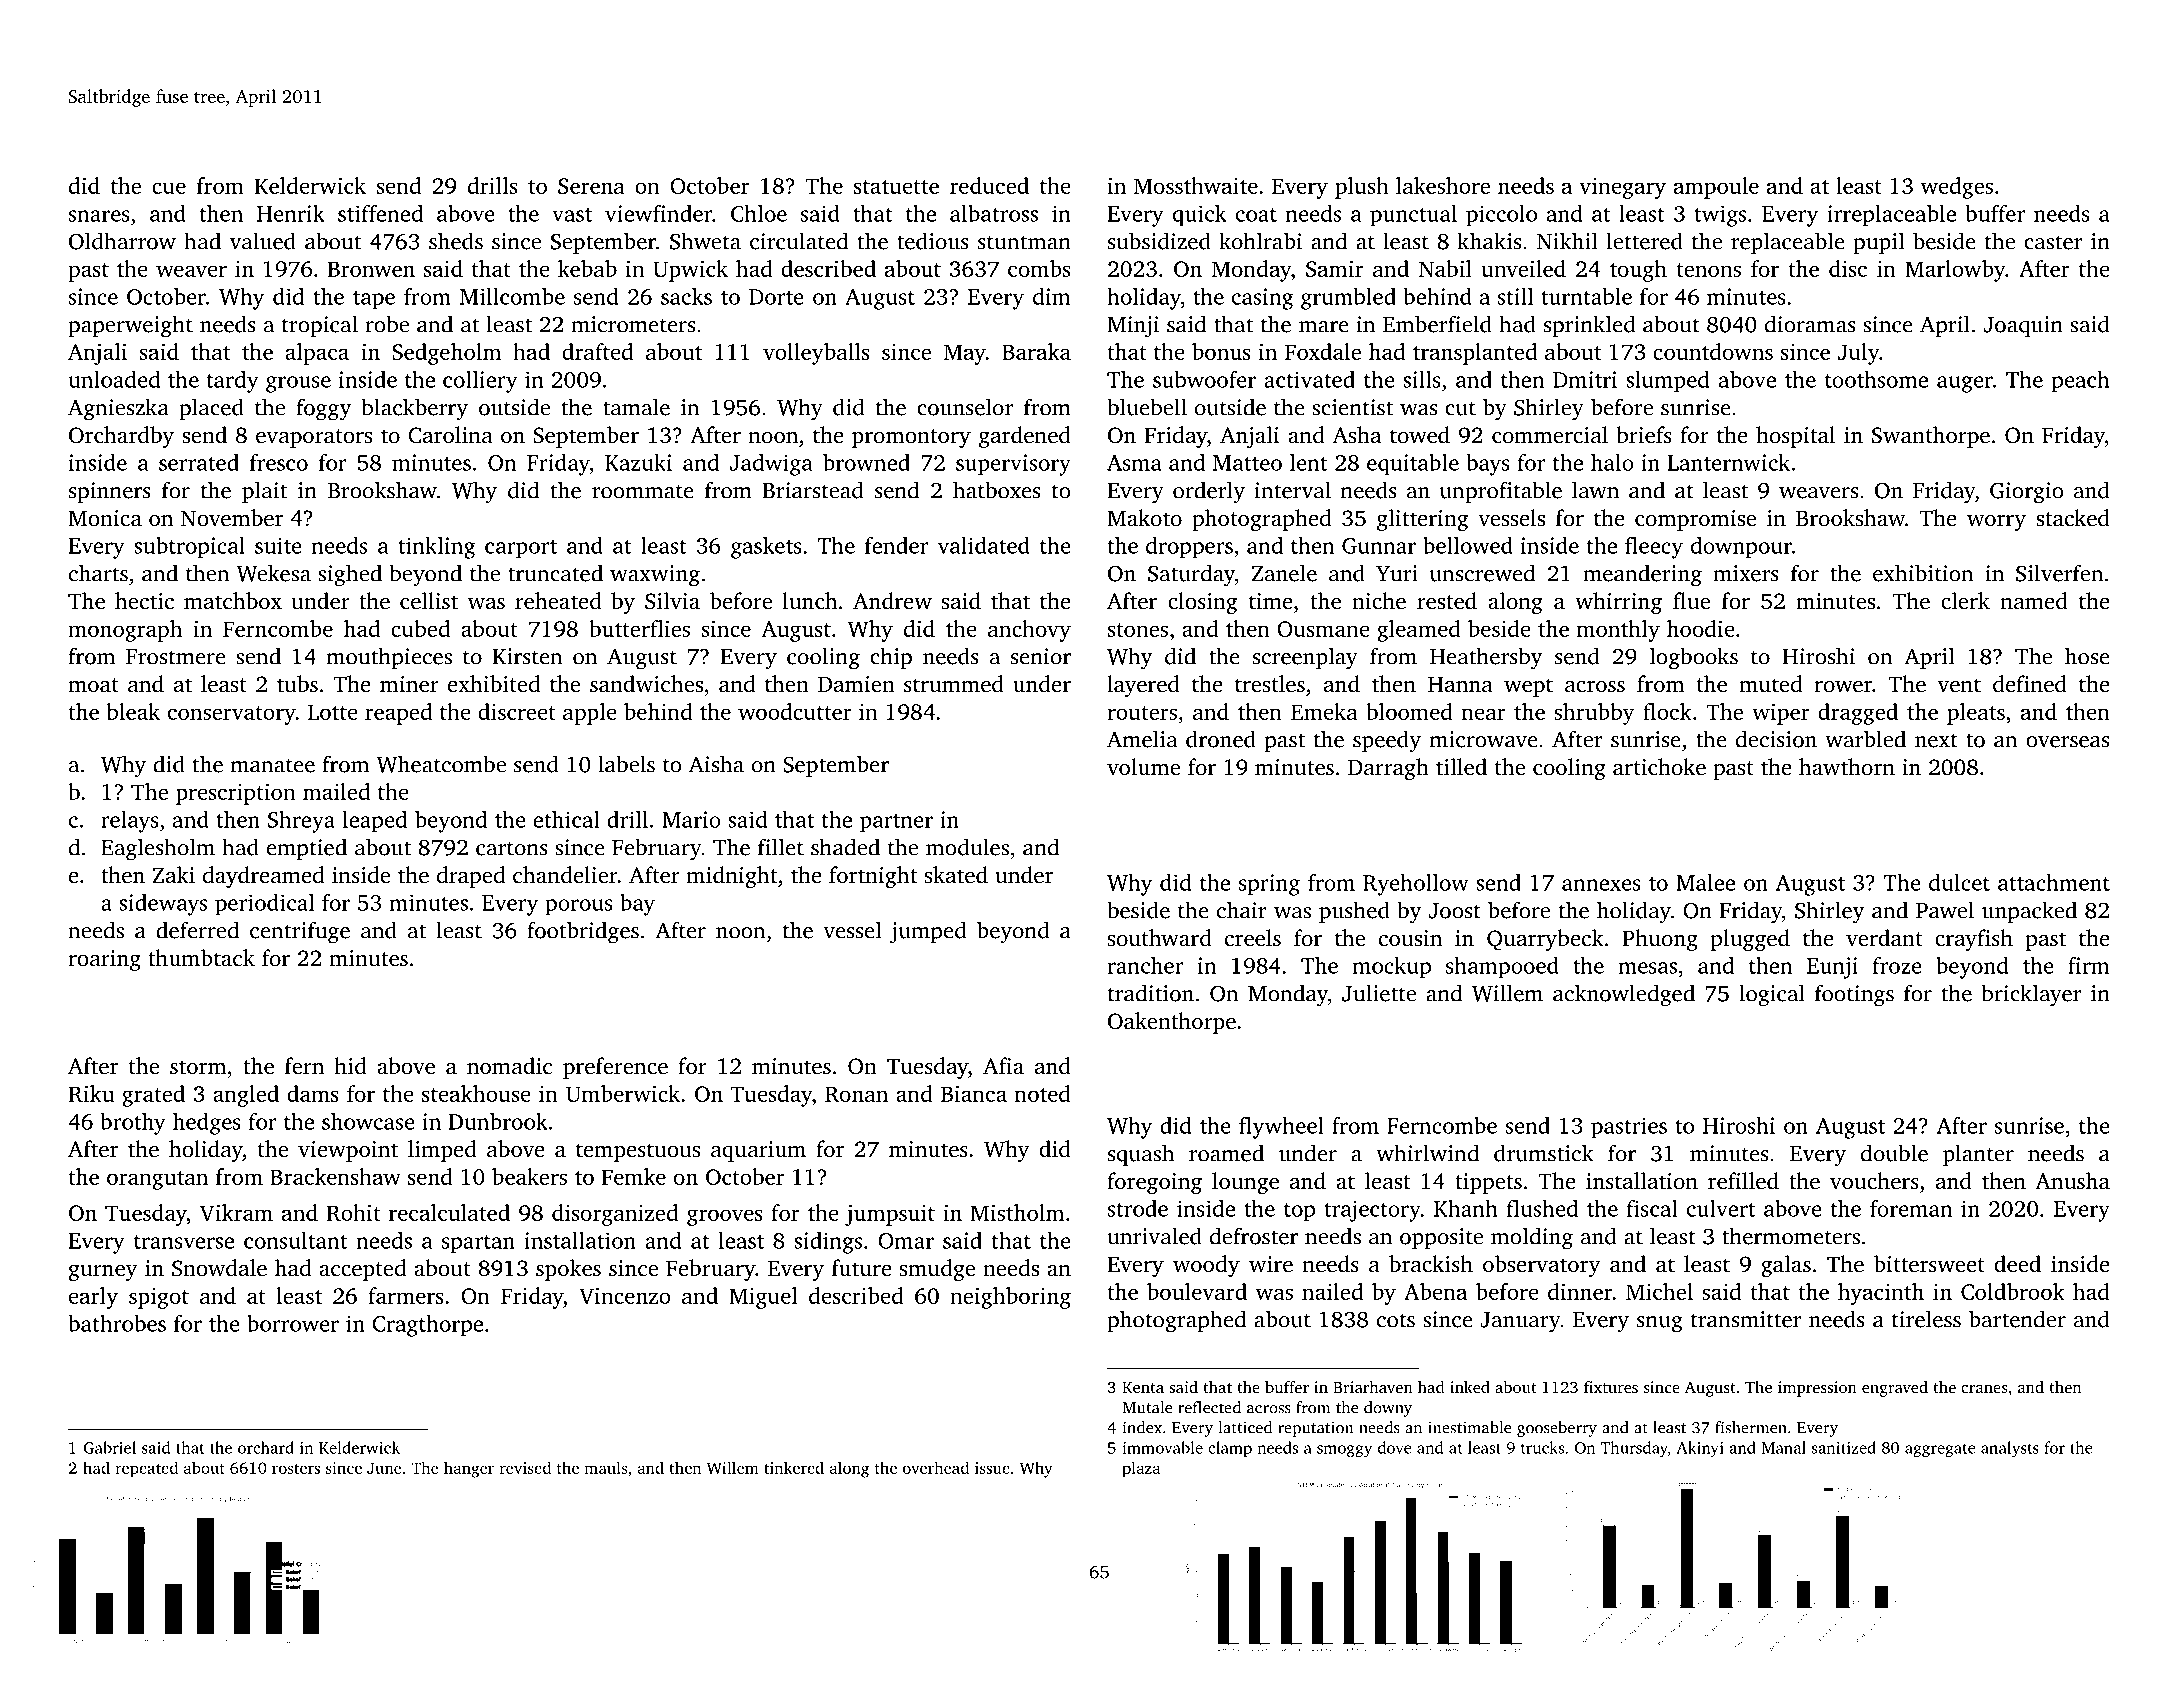 This document has width=2178, height=1683. I want to click on Emeka, so click(1324, 711).
